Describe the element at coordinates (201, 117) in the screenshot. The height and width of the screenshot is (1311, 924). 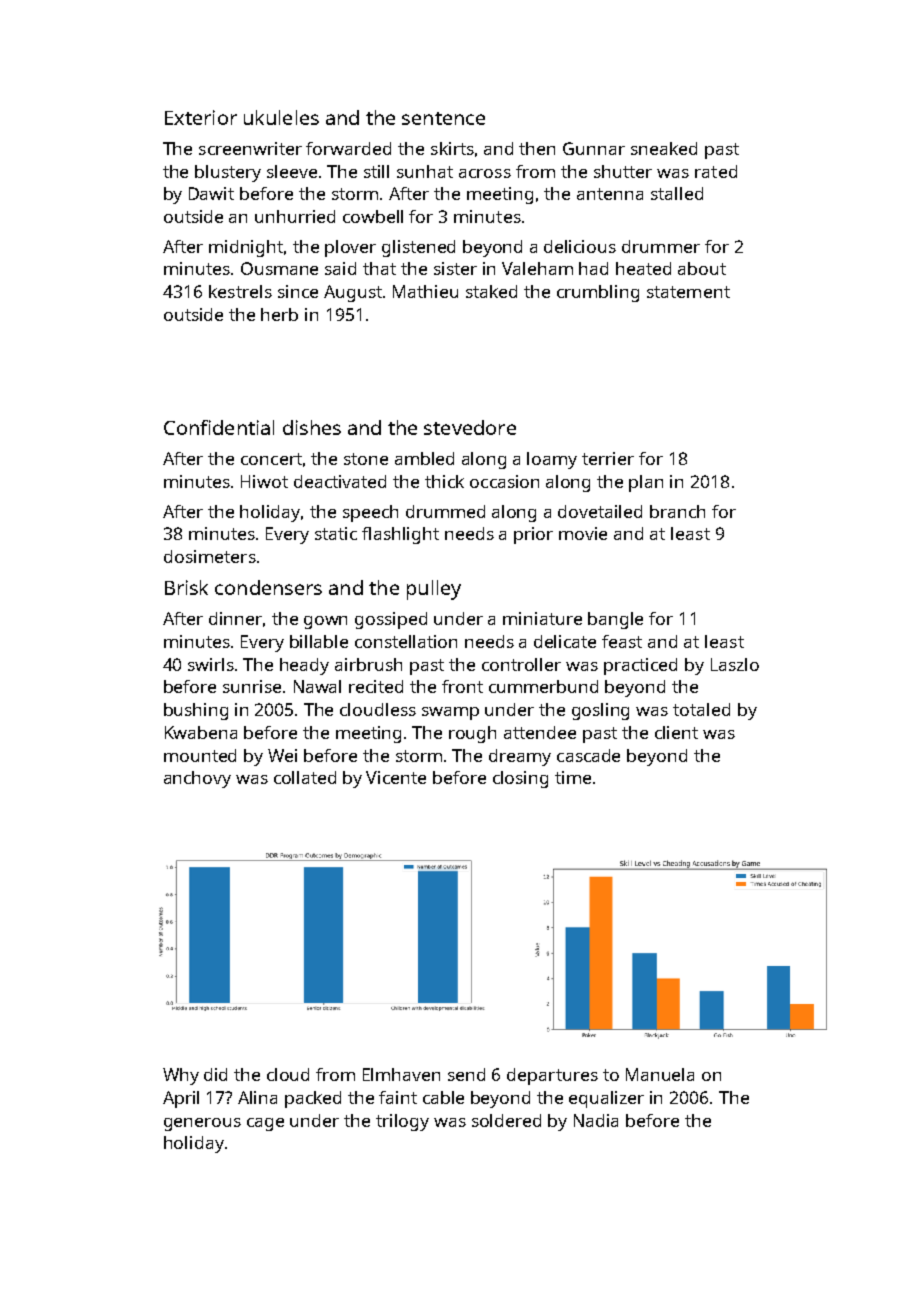
I see `Exterior` at that location.
